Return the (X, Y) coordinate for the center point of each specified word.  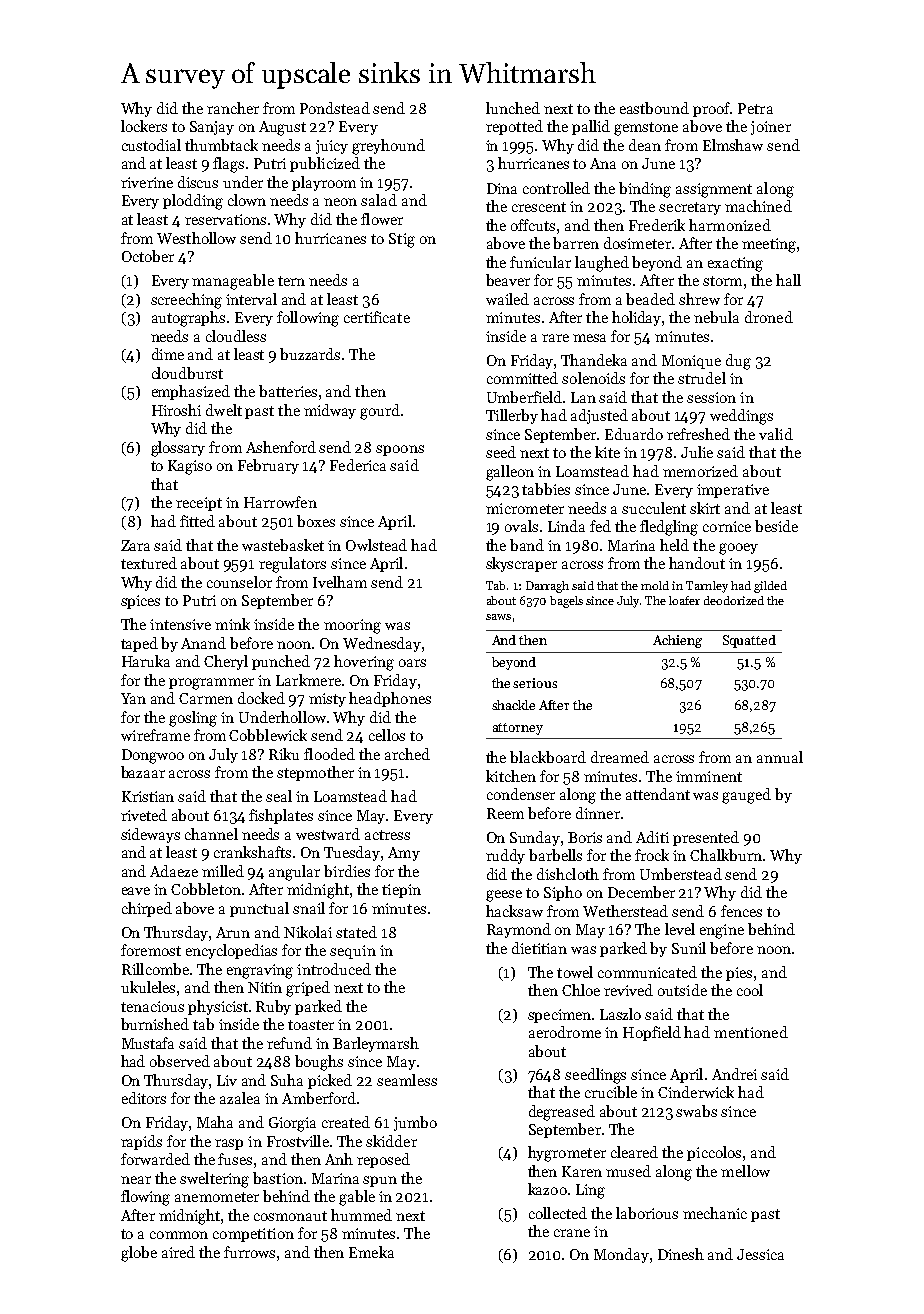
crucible (611, 1092)
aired (178, 1252)
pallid (591, 127)
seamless (407, 1080)
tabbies (546, 489)
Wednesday (382, 644)
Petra (755, 108)
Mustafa (148, 1043)
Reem (505, 813)
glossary (178, 449)
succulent (654, 508)
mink (232, 624)
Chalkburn (726, 855)
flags (228, 165)
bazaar (143, 772)
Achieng (677, 641)
